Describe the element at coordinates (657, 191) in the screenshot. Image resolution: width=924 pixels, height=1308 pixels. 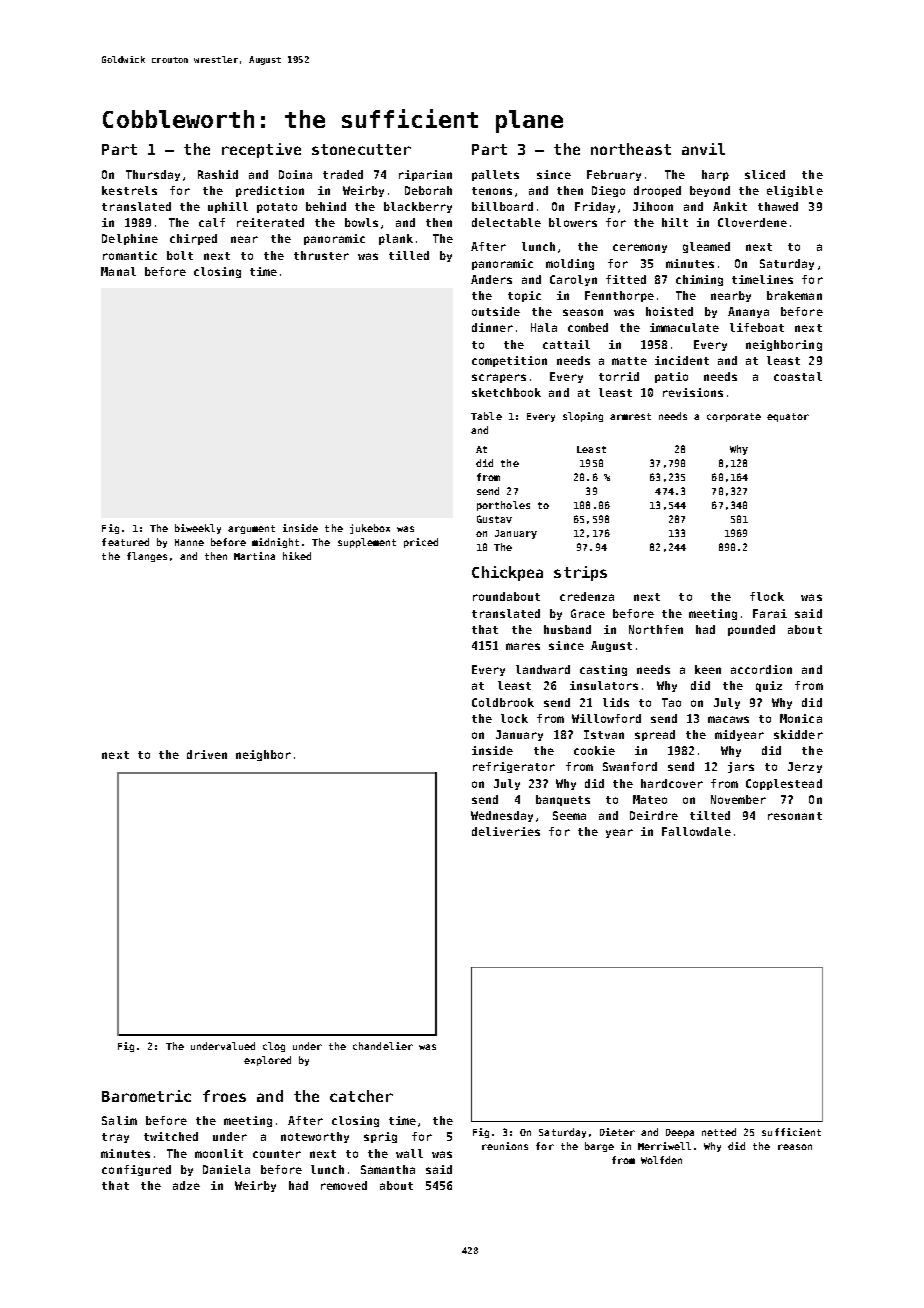
I see `drooped` at that location.
